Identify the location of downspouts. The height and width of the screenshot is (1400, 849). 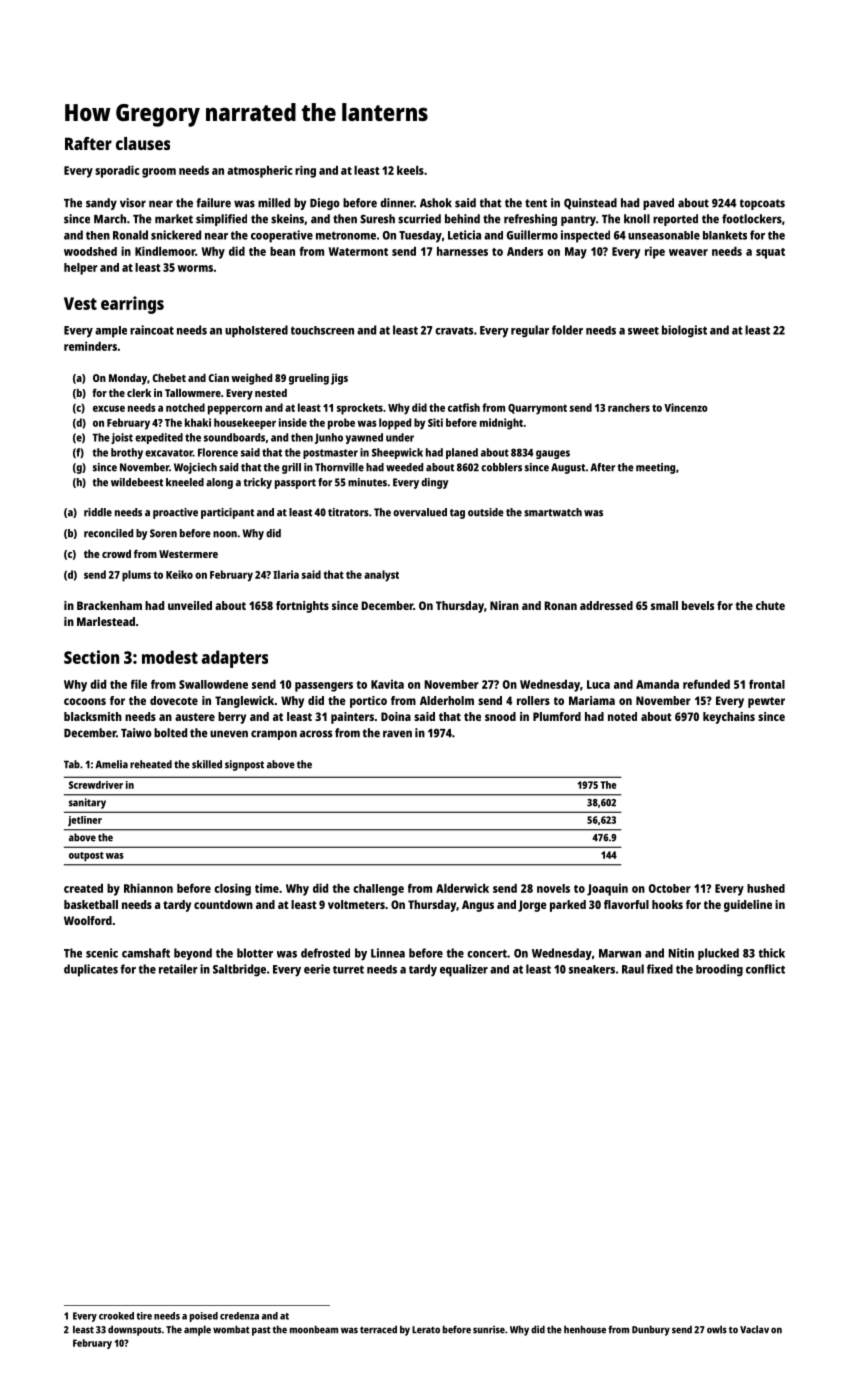
(134, 1330).
